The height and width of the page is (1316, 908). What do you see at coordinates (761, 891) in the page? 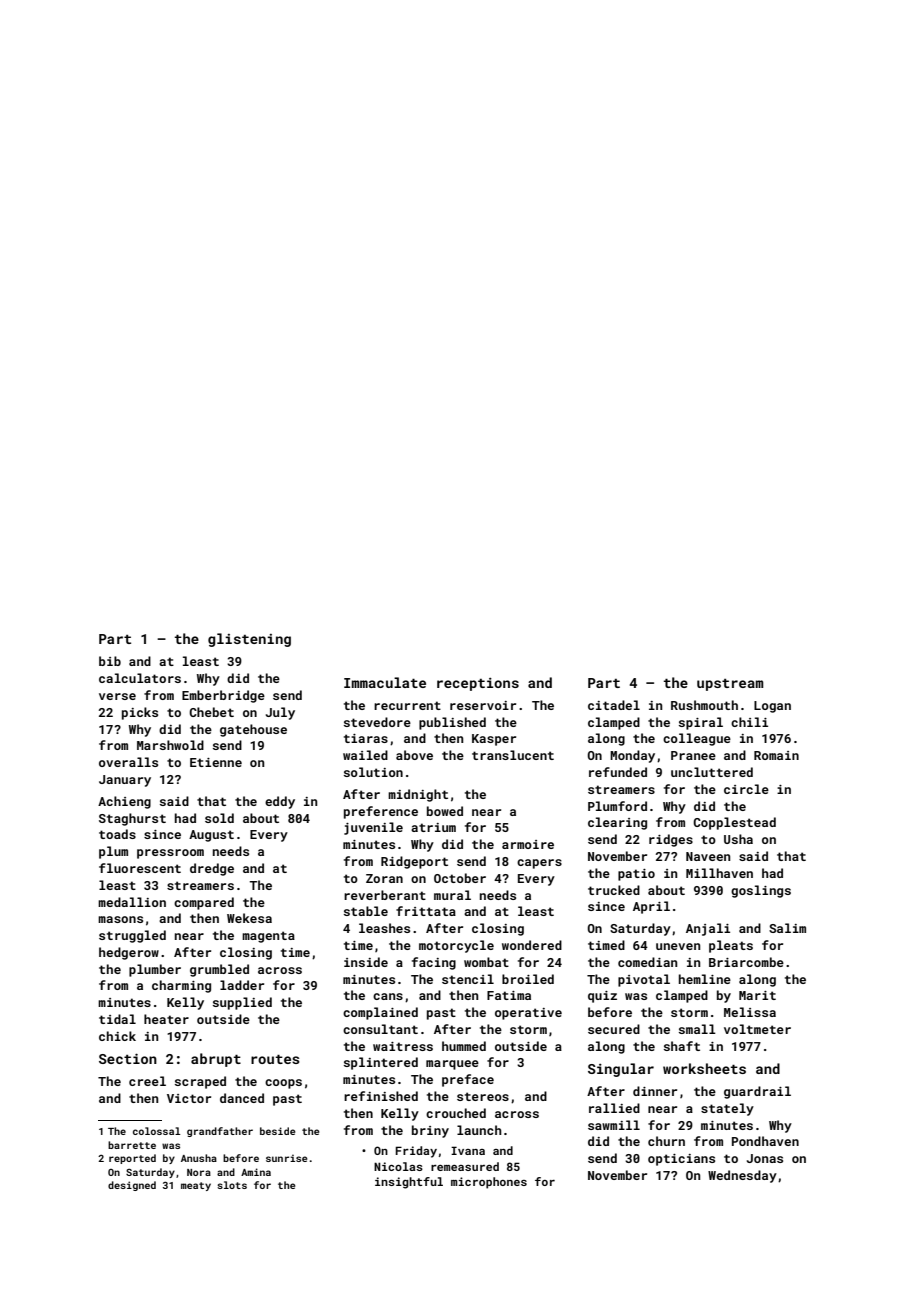
I see `goslings` at bounding box center [761, 891].
